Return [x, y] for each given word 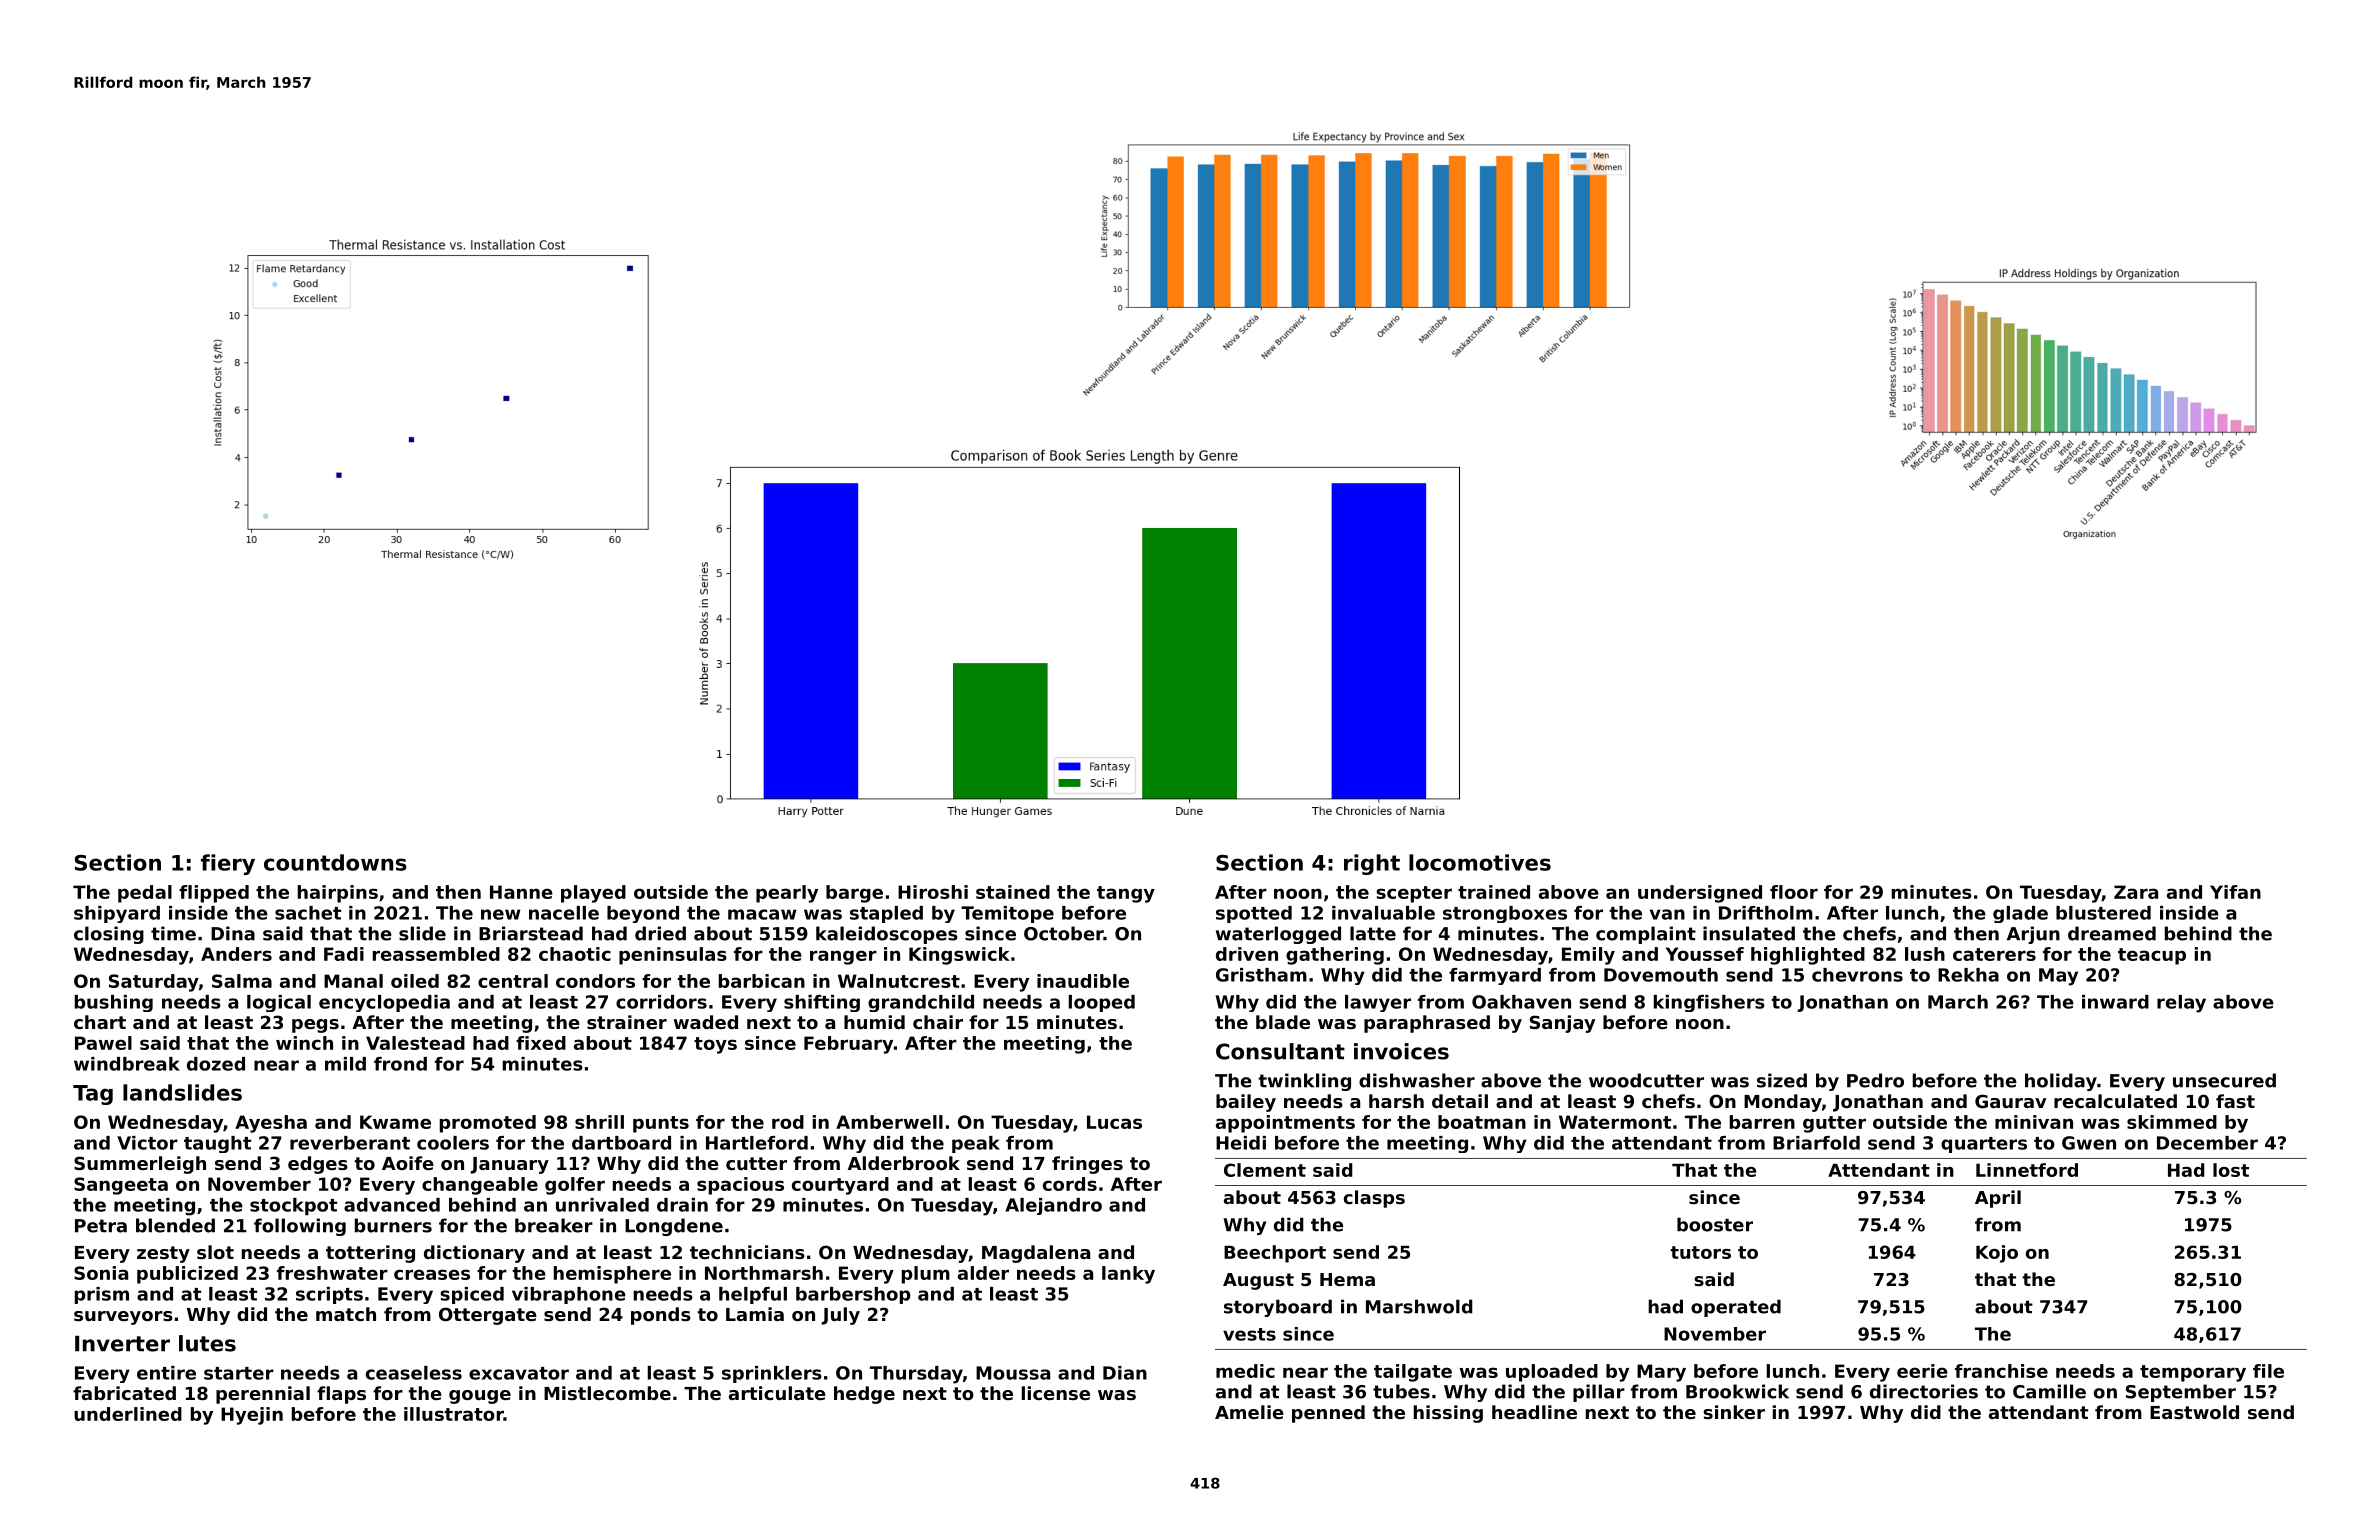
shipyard [117, 914]
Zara [2136, 892]
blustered [2103, 913]
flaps [341, 1395]
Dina [233, 933]
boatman [1482, 1122]
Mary [1661, 1373]
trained [1494, 892]
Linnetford [2027, 1170]
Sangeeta [121, 1186]
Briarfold [1816, 1143]
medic [1245, 1371]
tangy [1126, 894]
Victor [147, 1143]
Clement [1265, 1170]
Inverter [122, 1344]
